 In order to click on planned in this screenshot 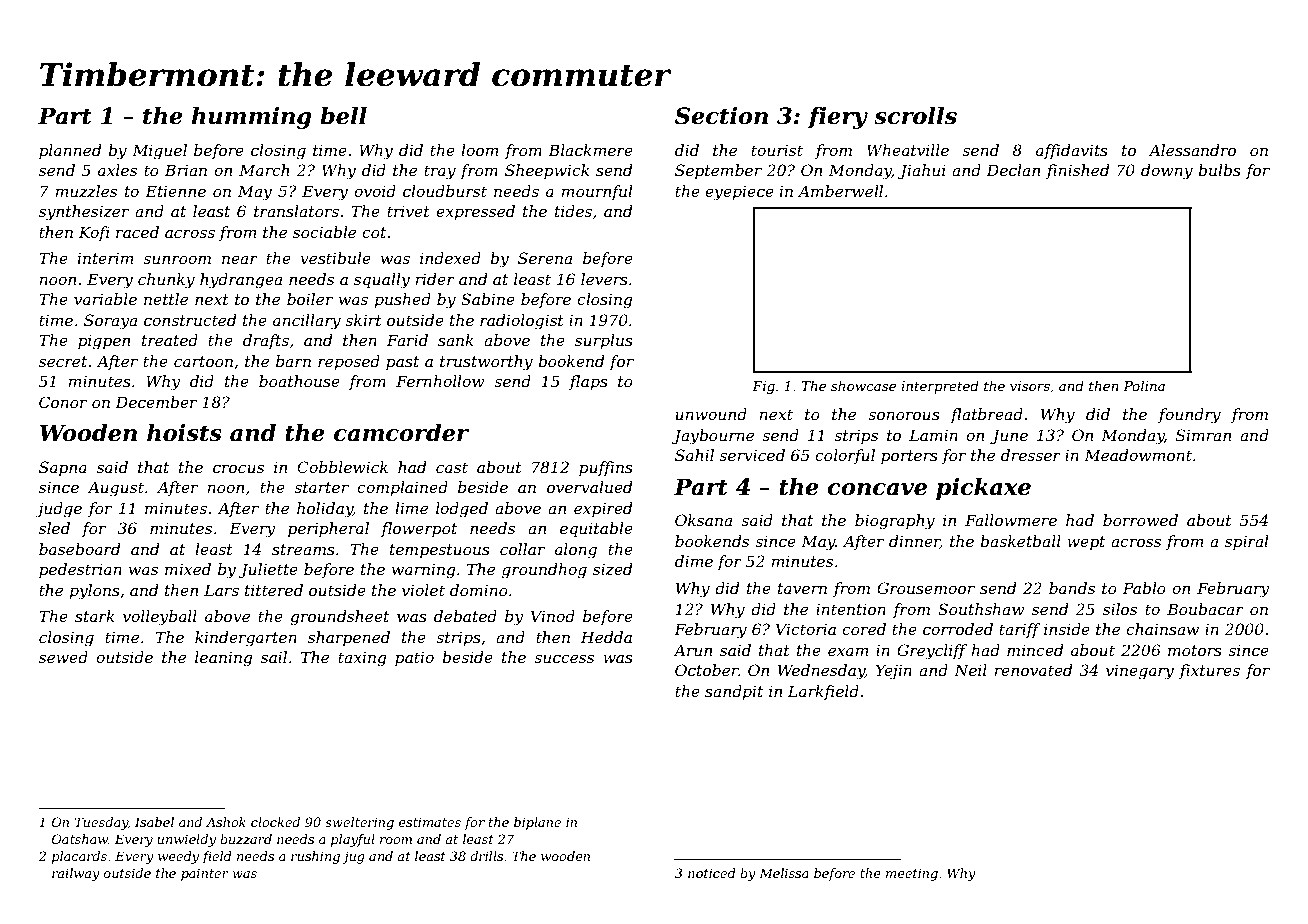, I will do `click(70, 151)`.
